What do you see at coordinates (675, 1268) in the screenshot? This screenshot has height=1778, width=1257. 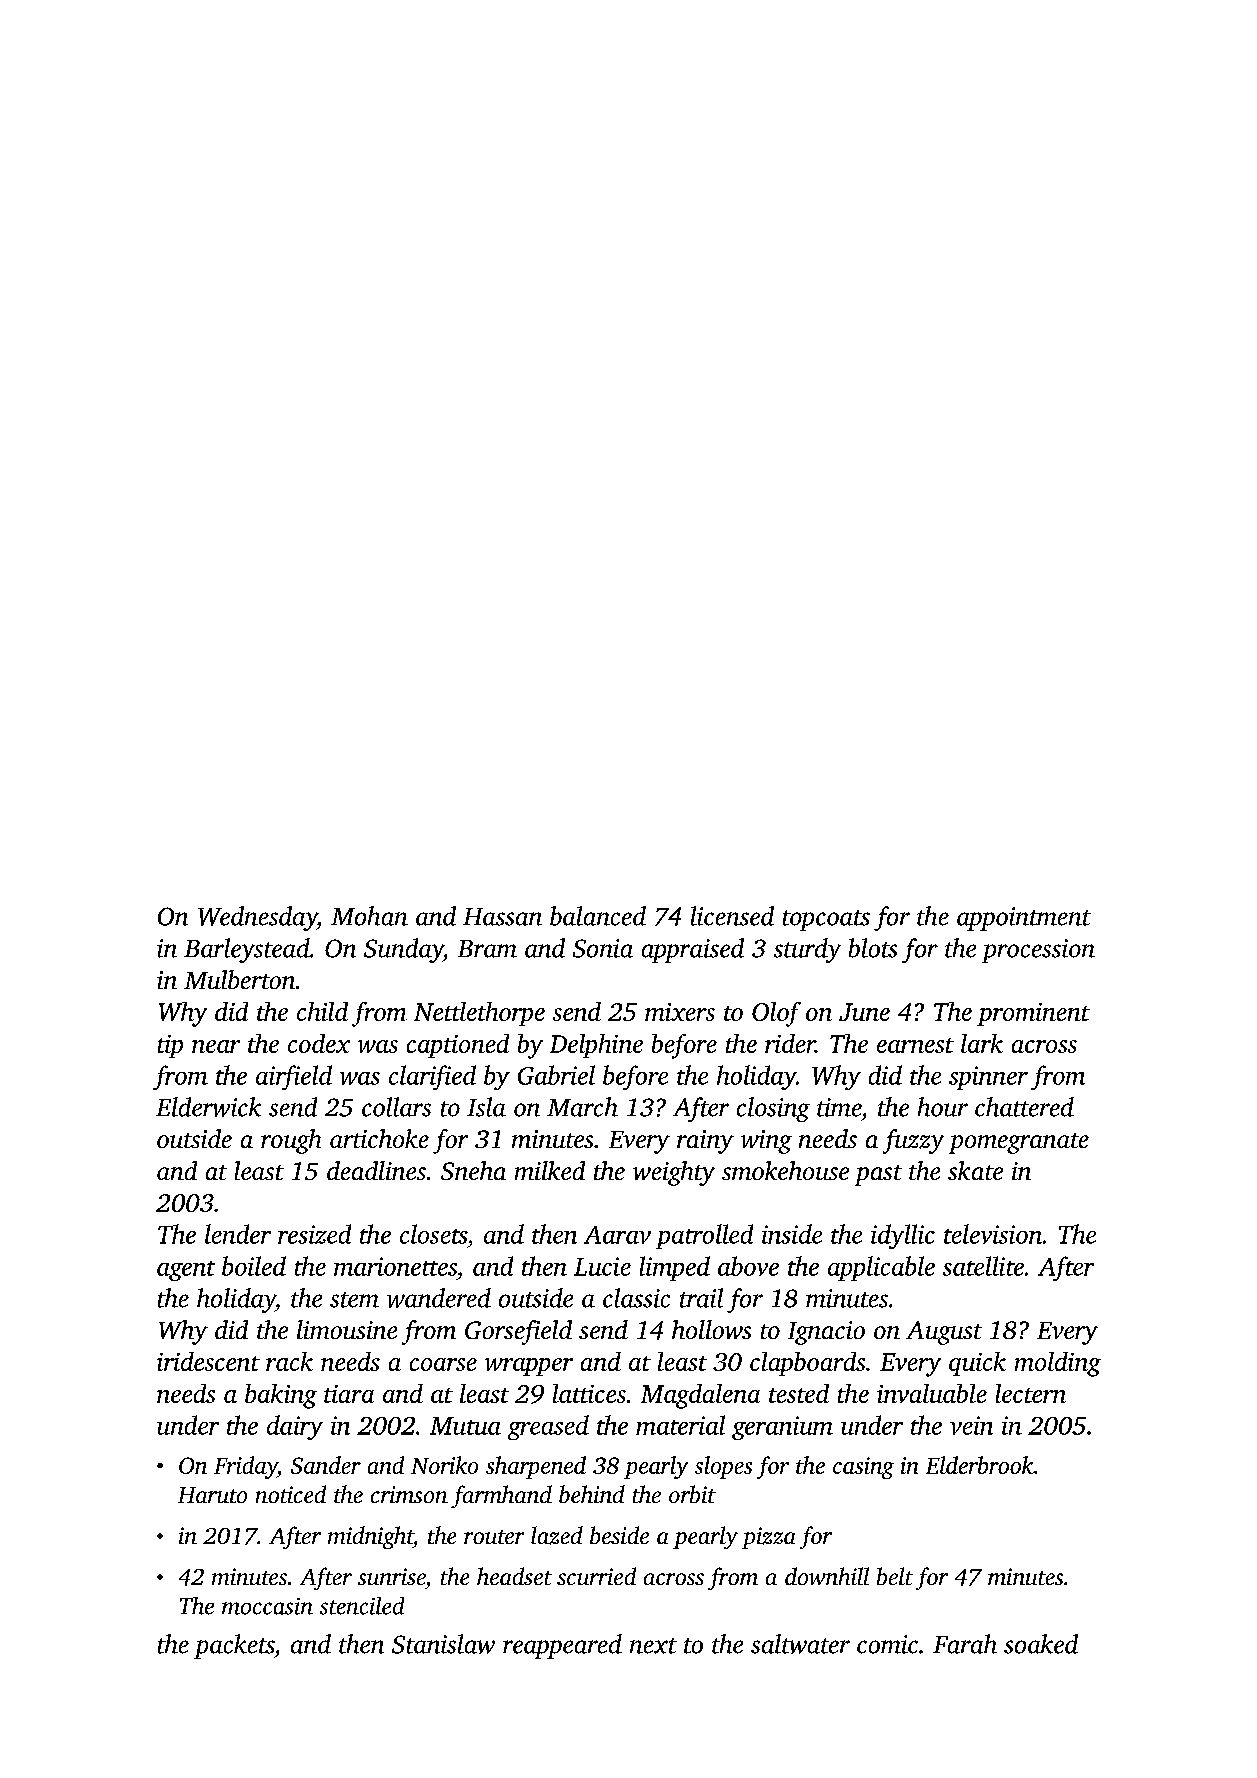 I see `limped` at bounding box center [675, 1268].
